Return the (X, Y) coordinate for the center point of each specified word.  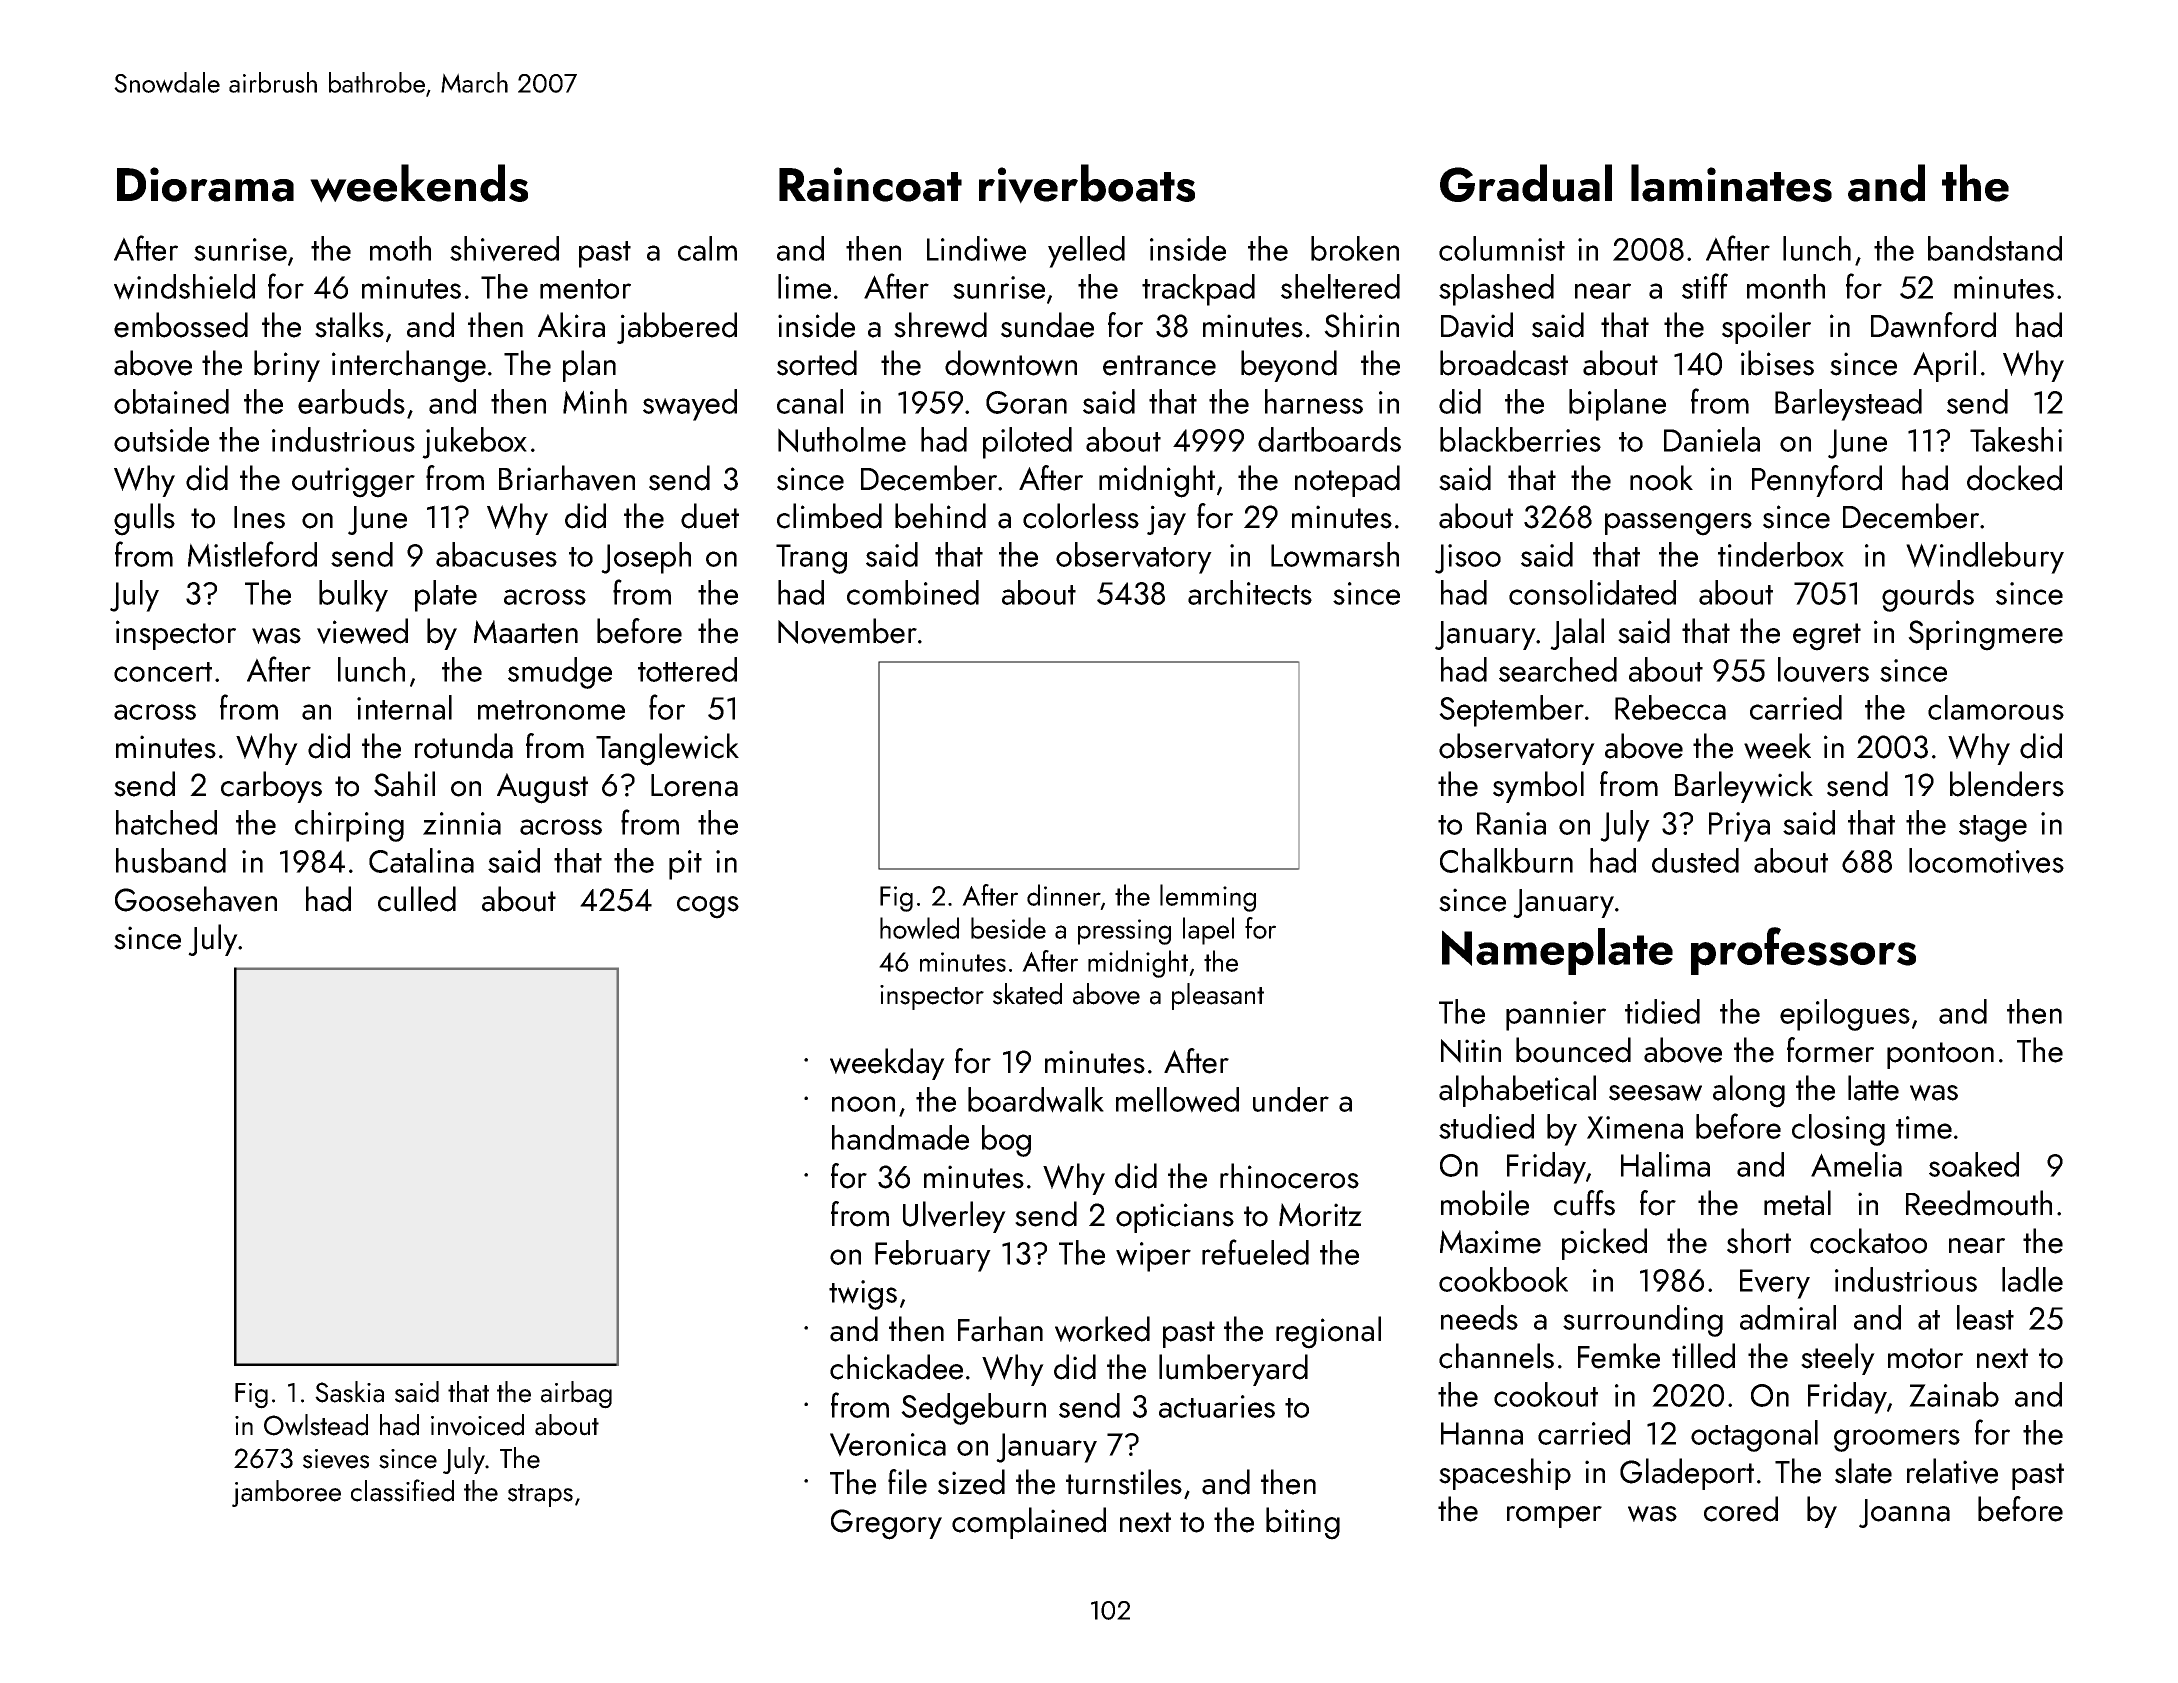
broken (1355, 248)
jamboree (286, 1493)
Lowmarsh (1335, 555)
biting (1303, 1523)
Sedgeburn (973, 1409)
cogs (708, 907)
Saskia (349, 1392)
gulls (144, 519)
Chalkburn (1506, 860)
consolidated (1592, 592)
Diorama (205, 184)
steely (1838, 1359)
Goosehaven (196, 899)
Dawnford (1933, 325)
